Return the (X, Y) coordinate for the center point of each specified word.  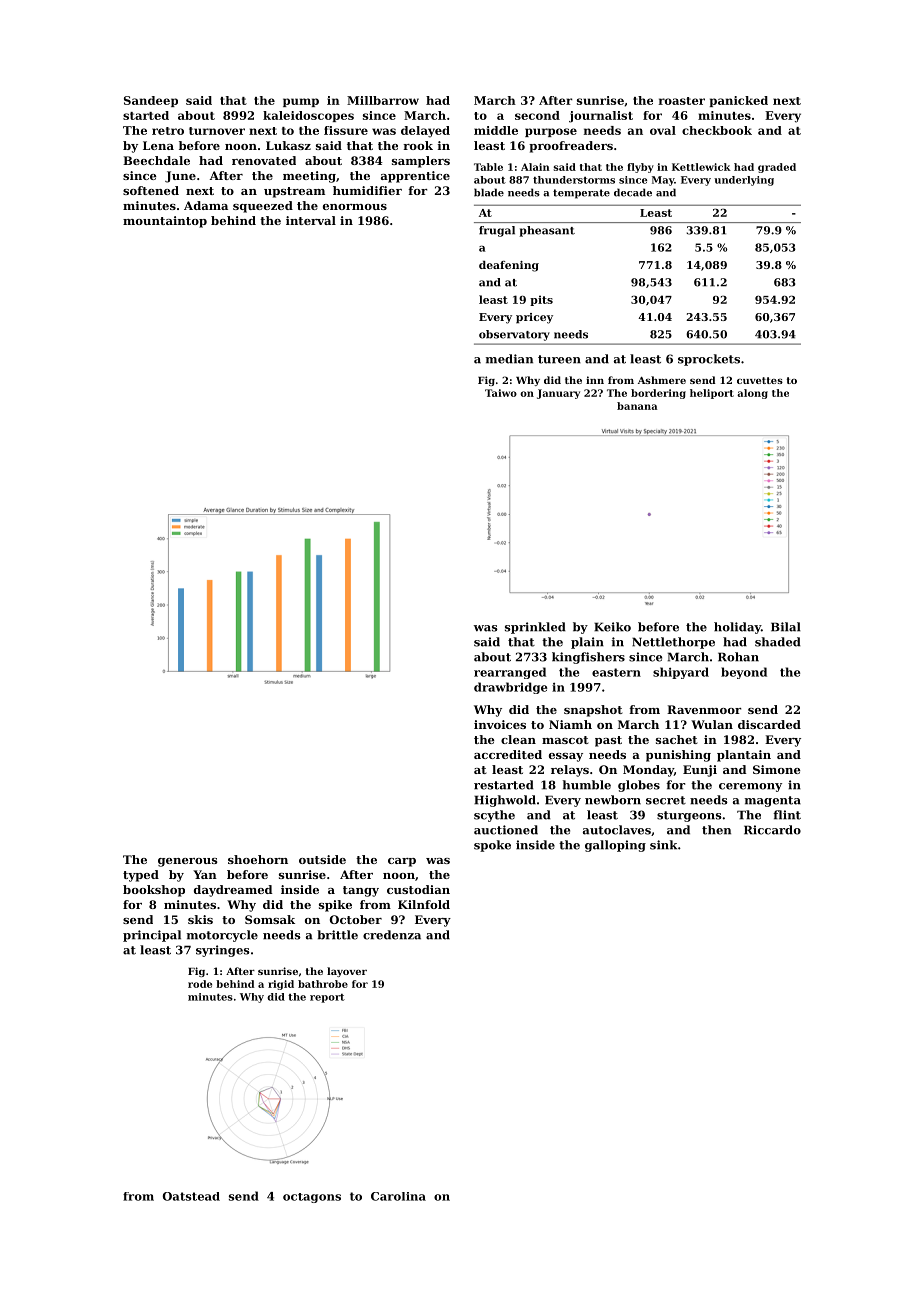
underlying (744, 181)
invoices (500, 724)
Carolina (398, 1196)
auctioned (506, 830)
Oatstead (191, 1196)
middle (496, 130)
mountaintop (165, 222)
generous (188, 862)
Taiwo (501, 393)
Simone (777, 769)
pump (301, 102)
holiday (737, 628)
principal (152, 936)
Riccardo (772, 830)
